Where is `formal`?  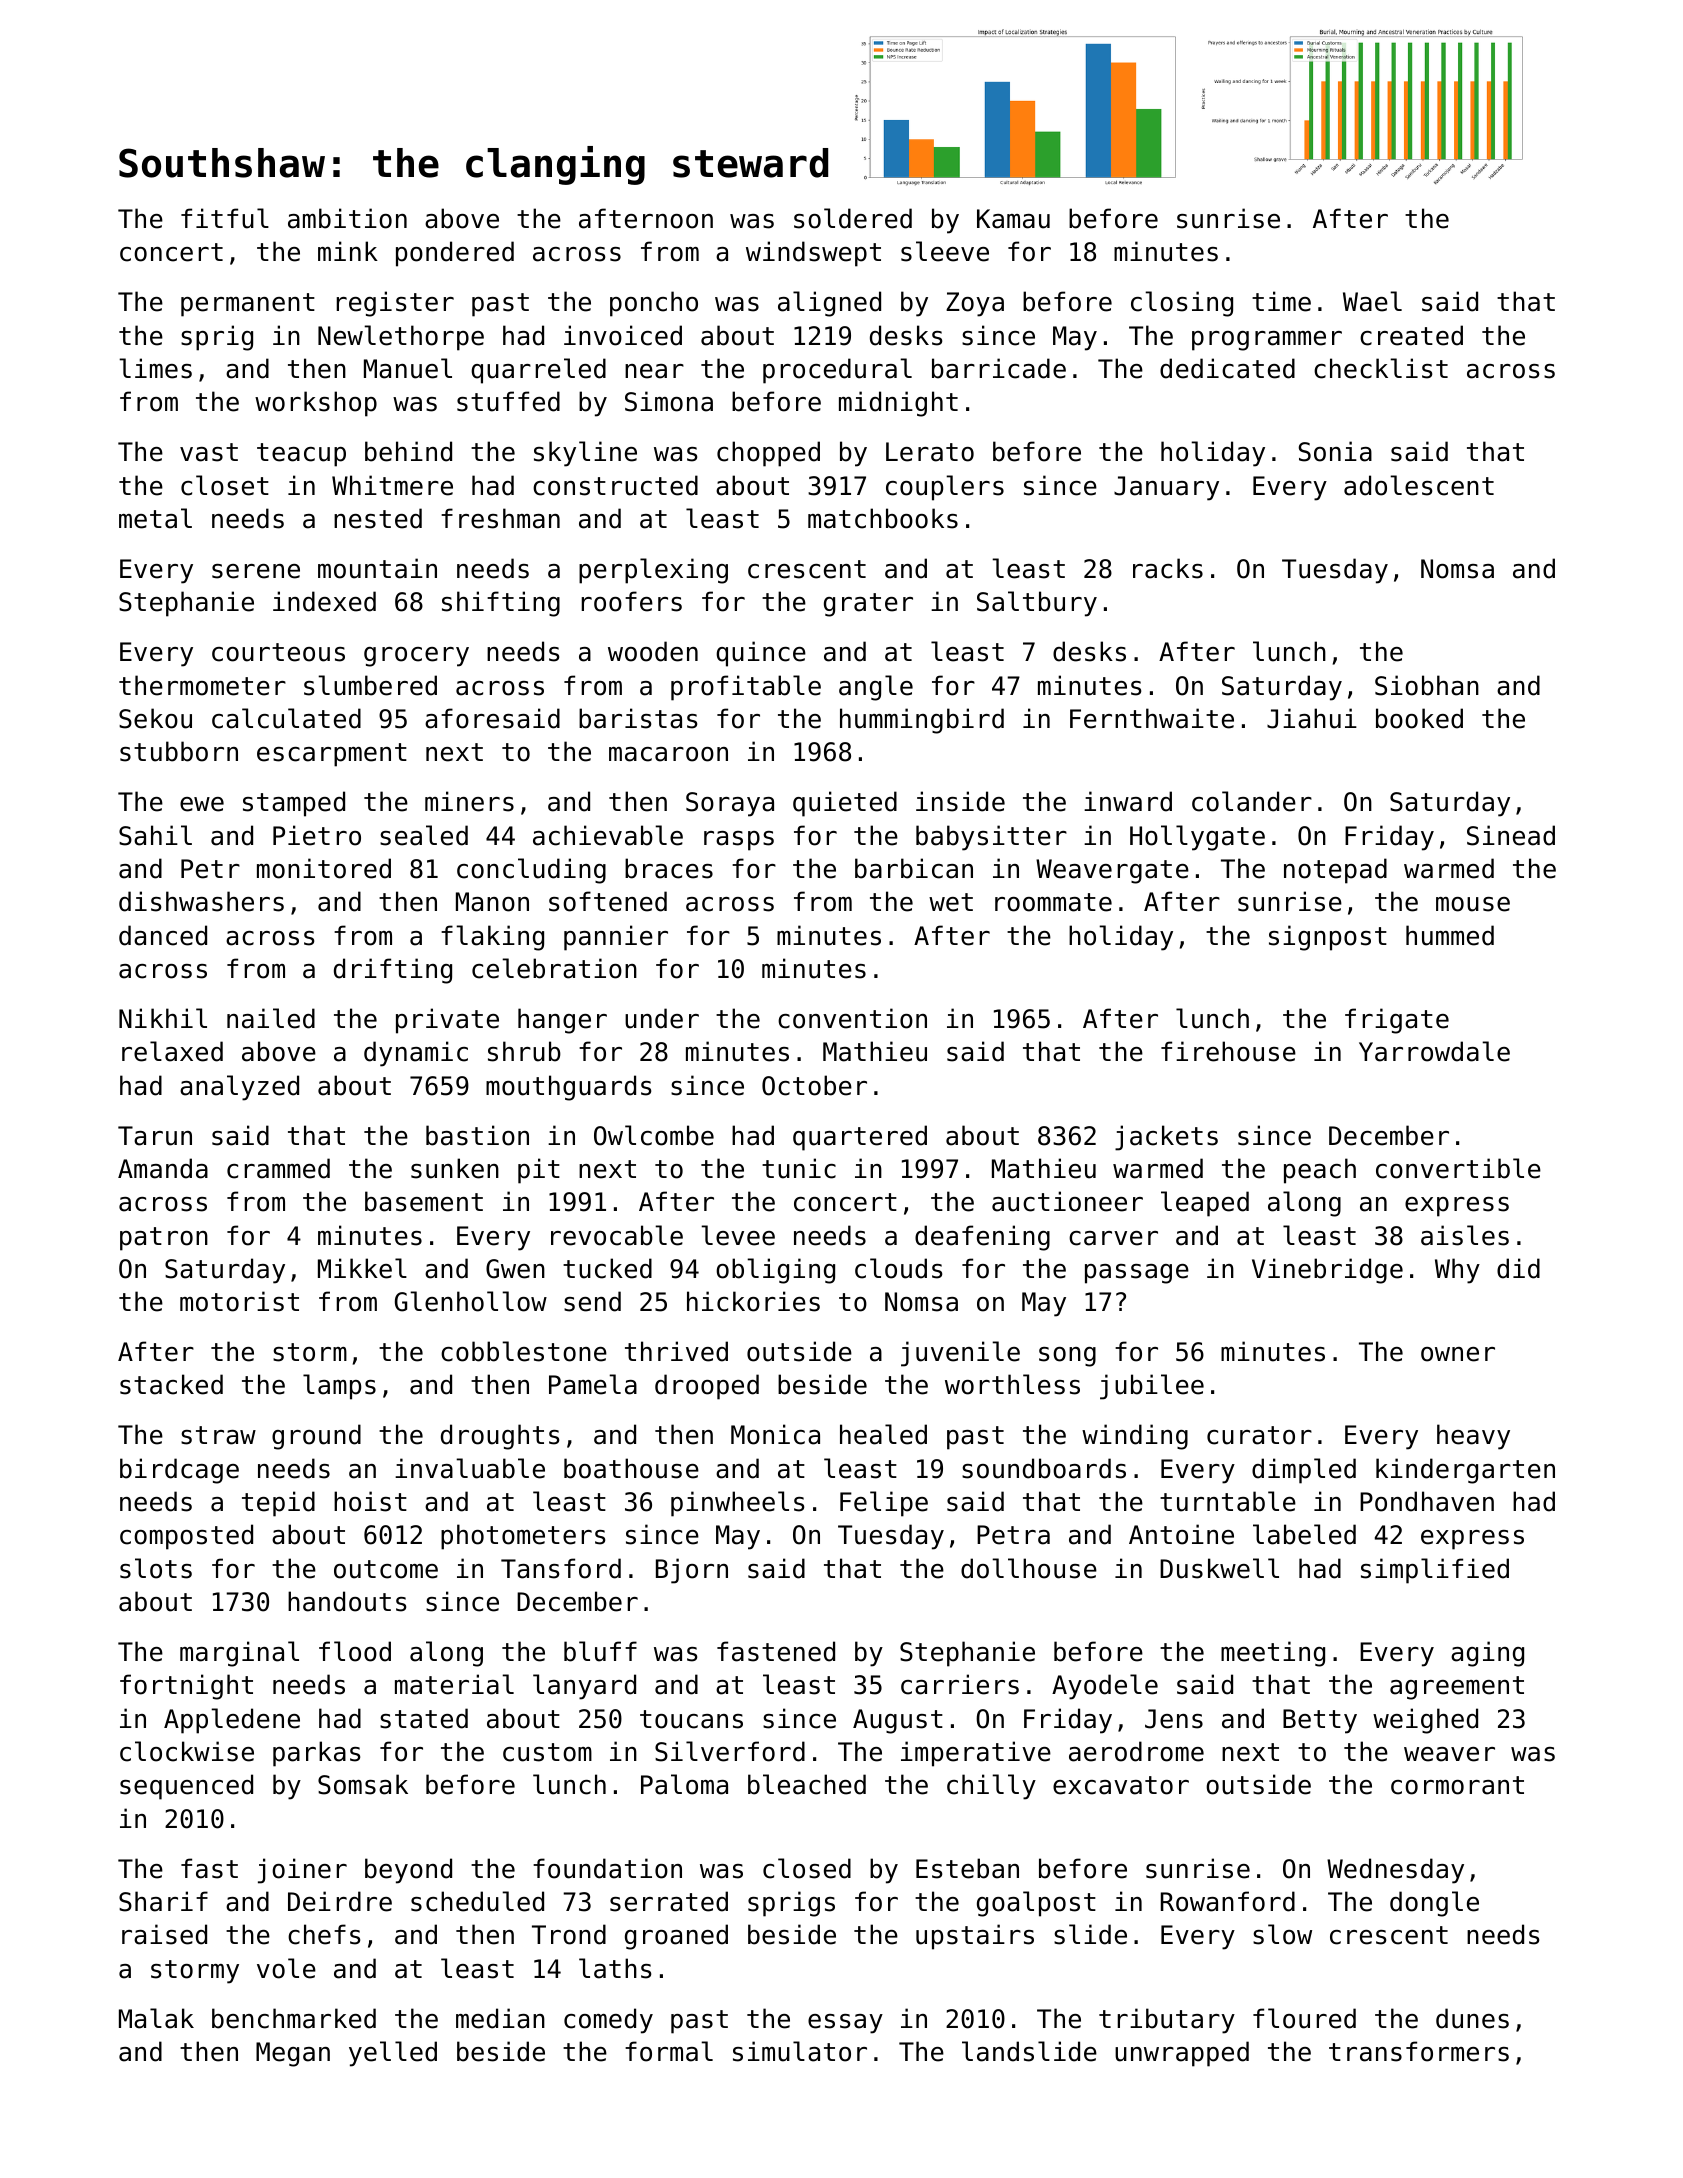
formal is located at coordinates (669, 2051).
